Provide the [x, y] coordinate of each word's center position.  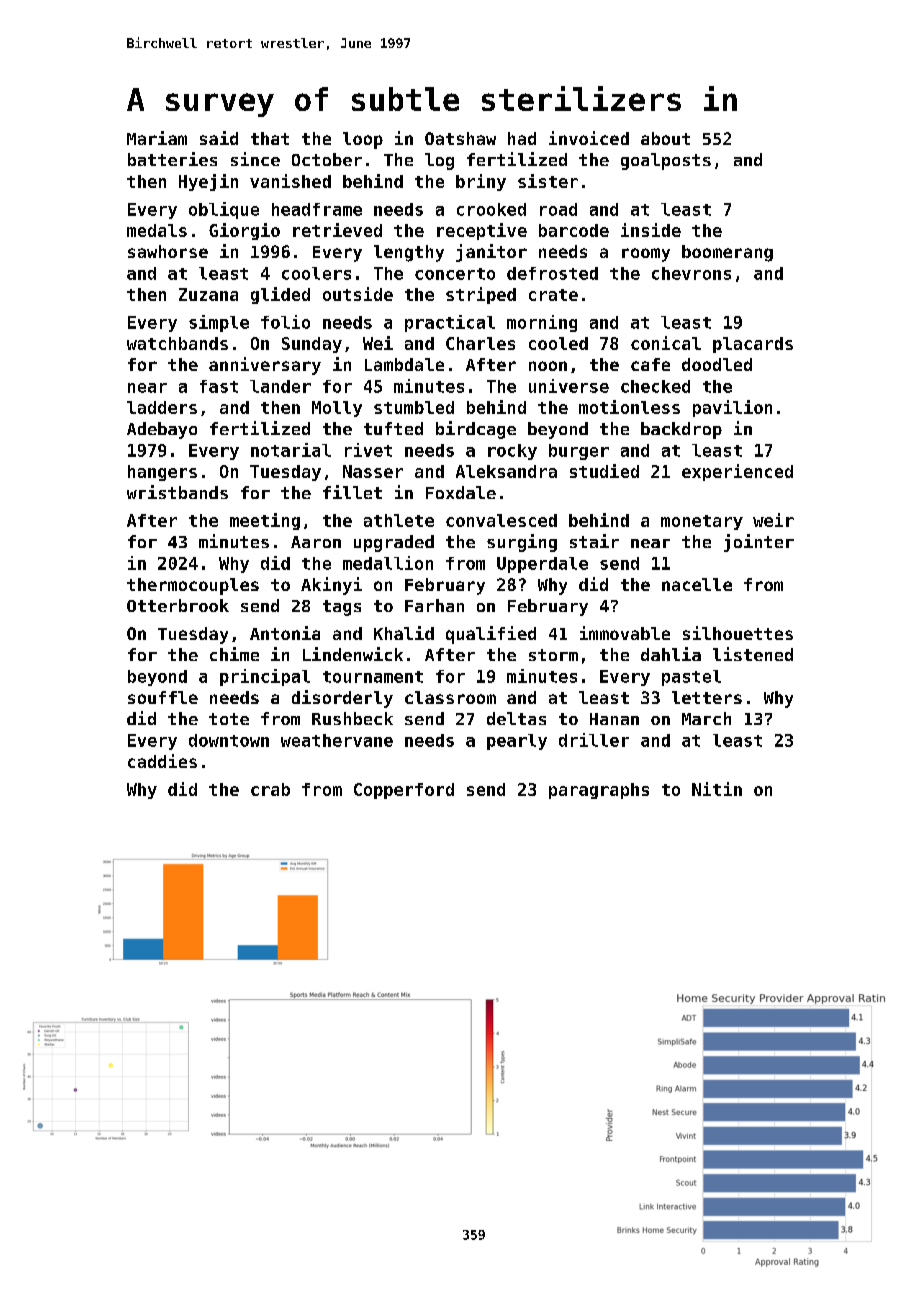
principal [265, 677]
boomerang [727, 253]
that [270, 138]
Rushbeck [352, 718]
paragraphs [599, 791]
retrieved [337, 230]
